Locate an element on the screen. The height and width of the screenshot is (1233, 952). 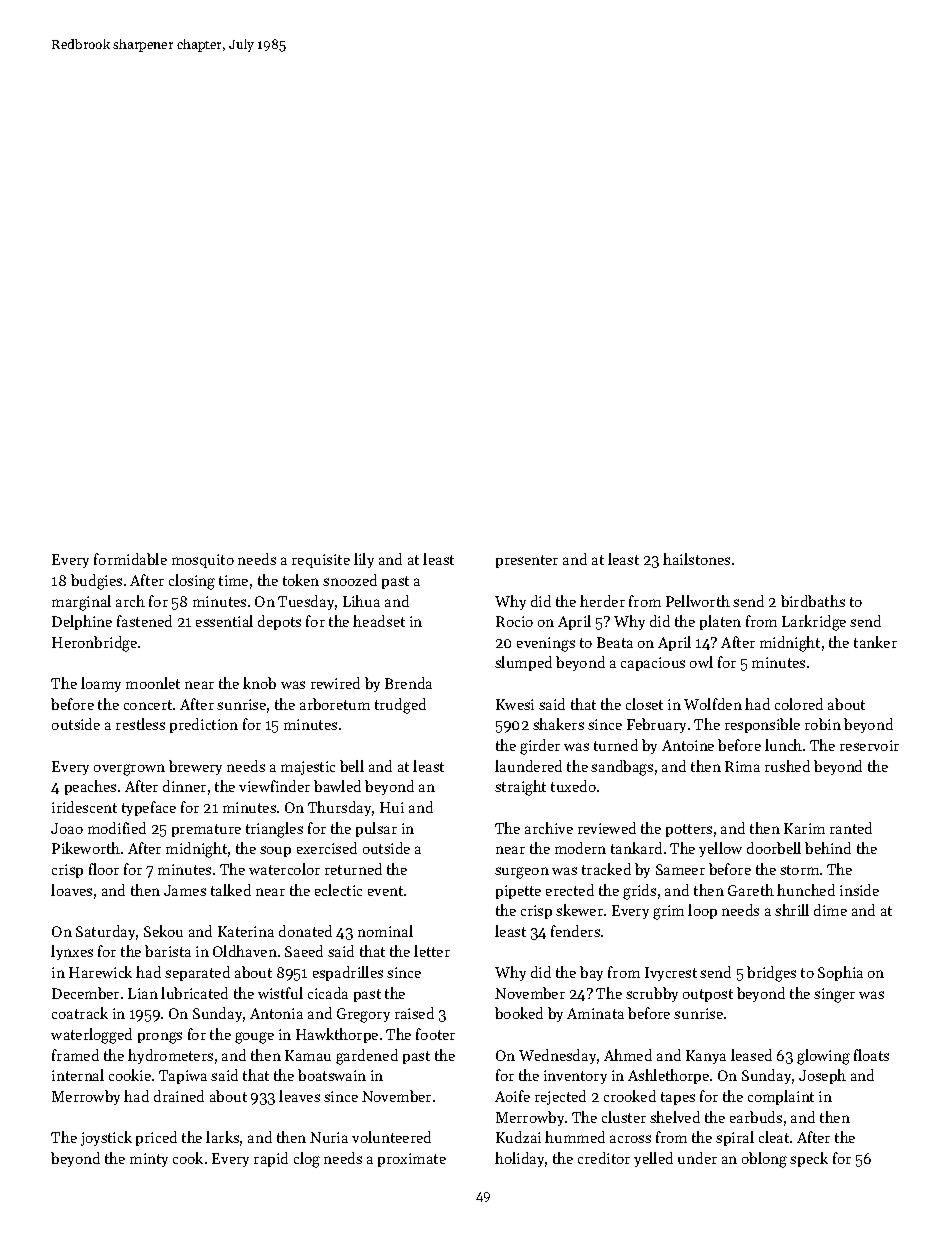
rapid is located at coordinates (271, 1159).
